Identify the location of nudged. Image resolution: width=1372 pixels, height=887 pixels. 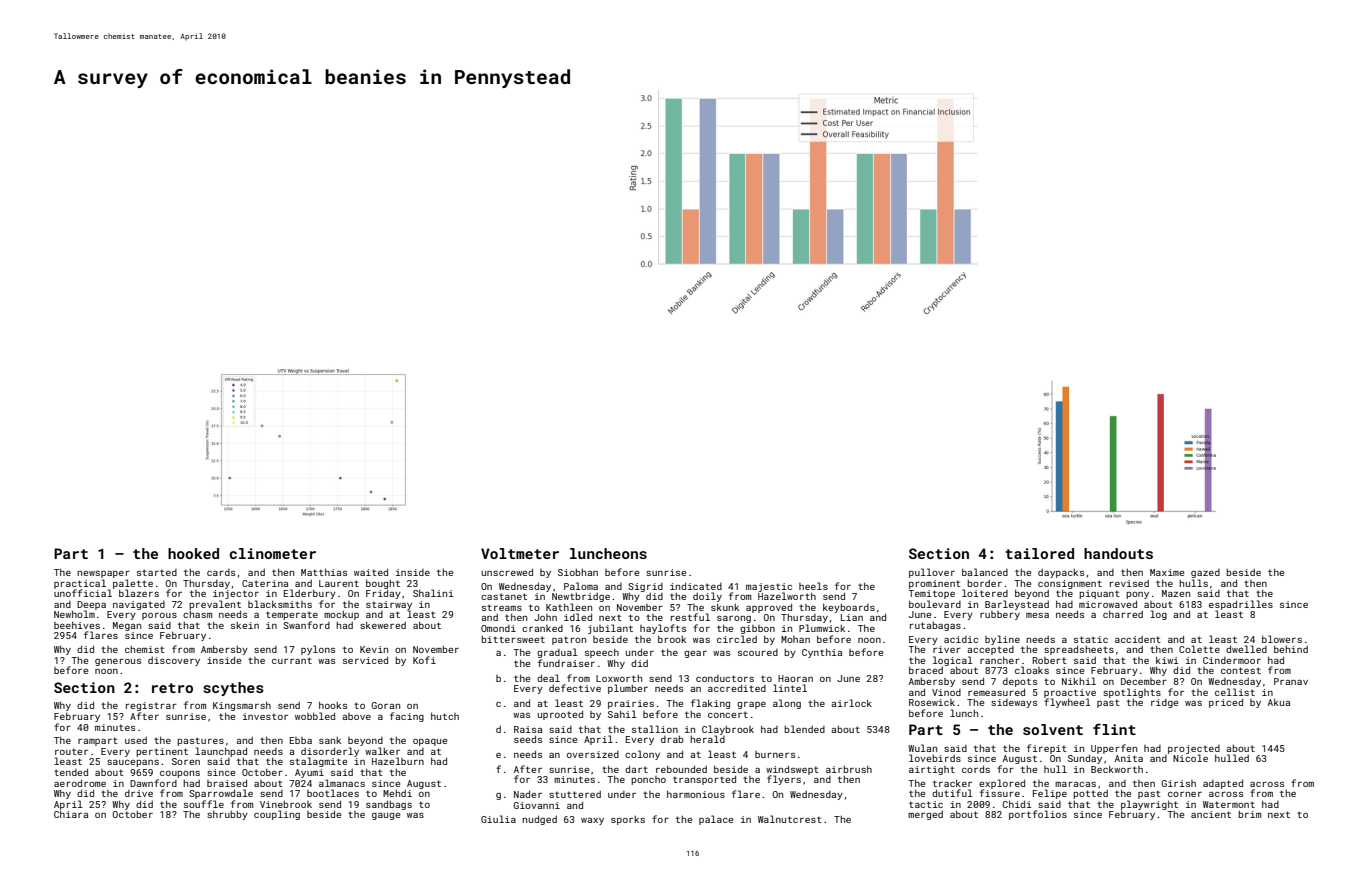
(539, 820).
